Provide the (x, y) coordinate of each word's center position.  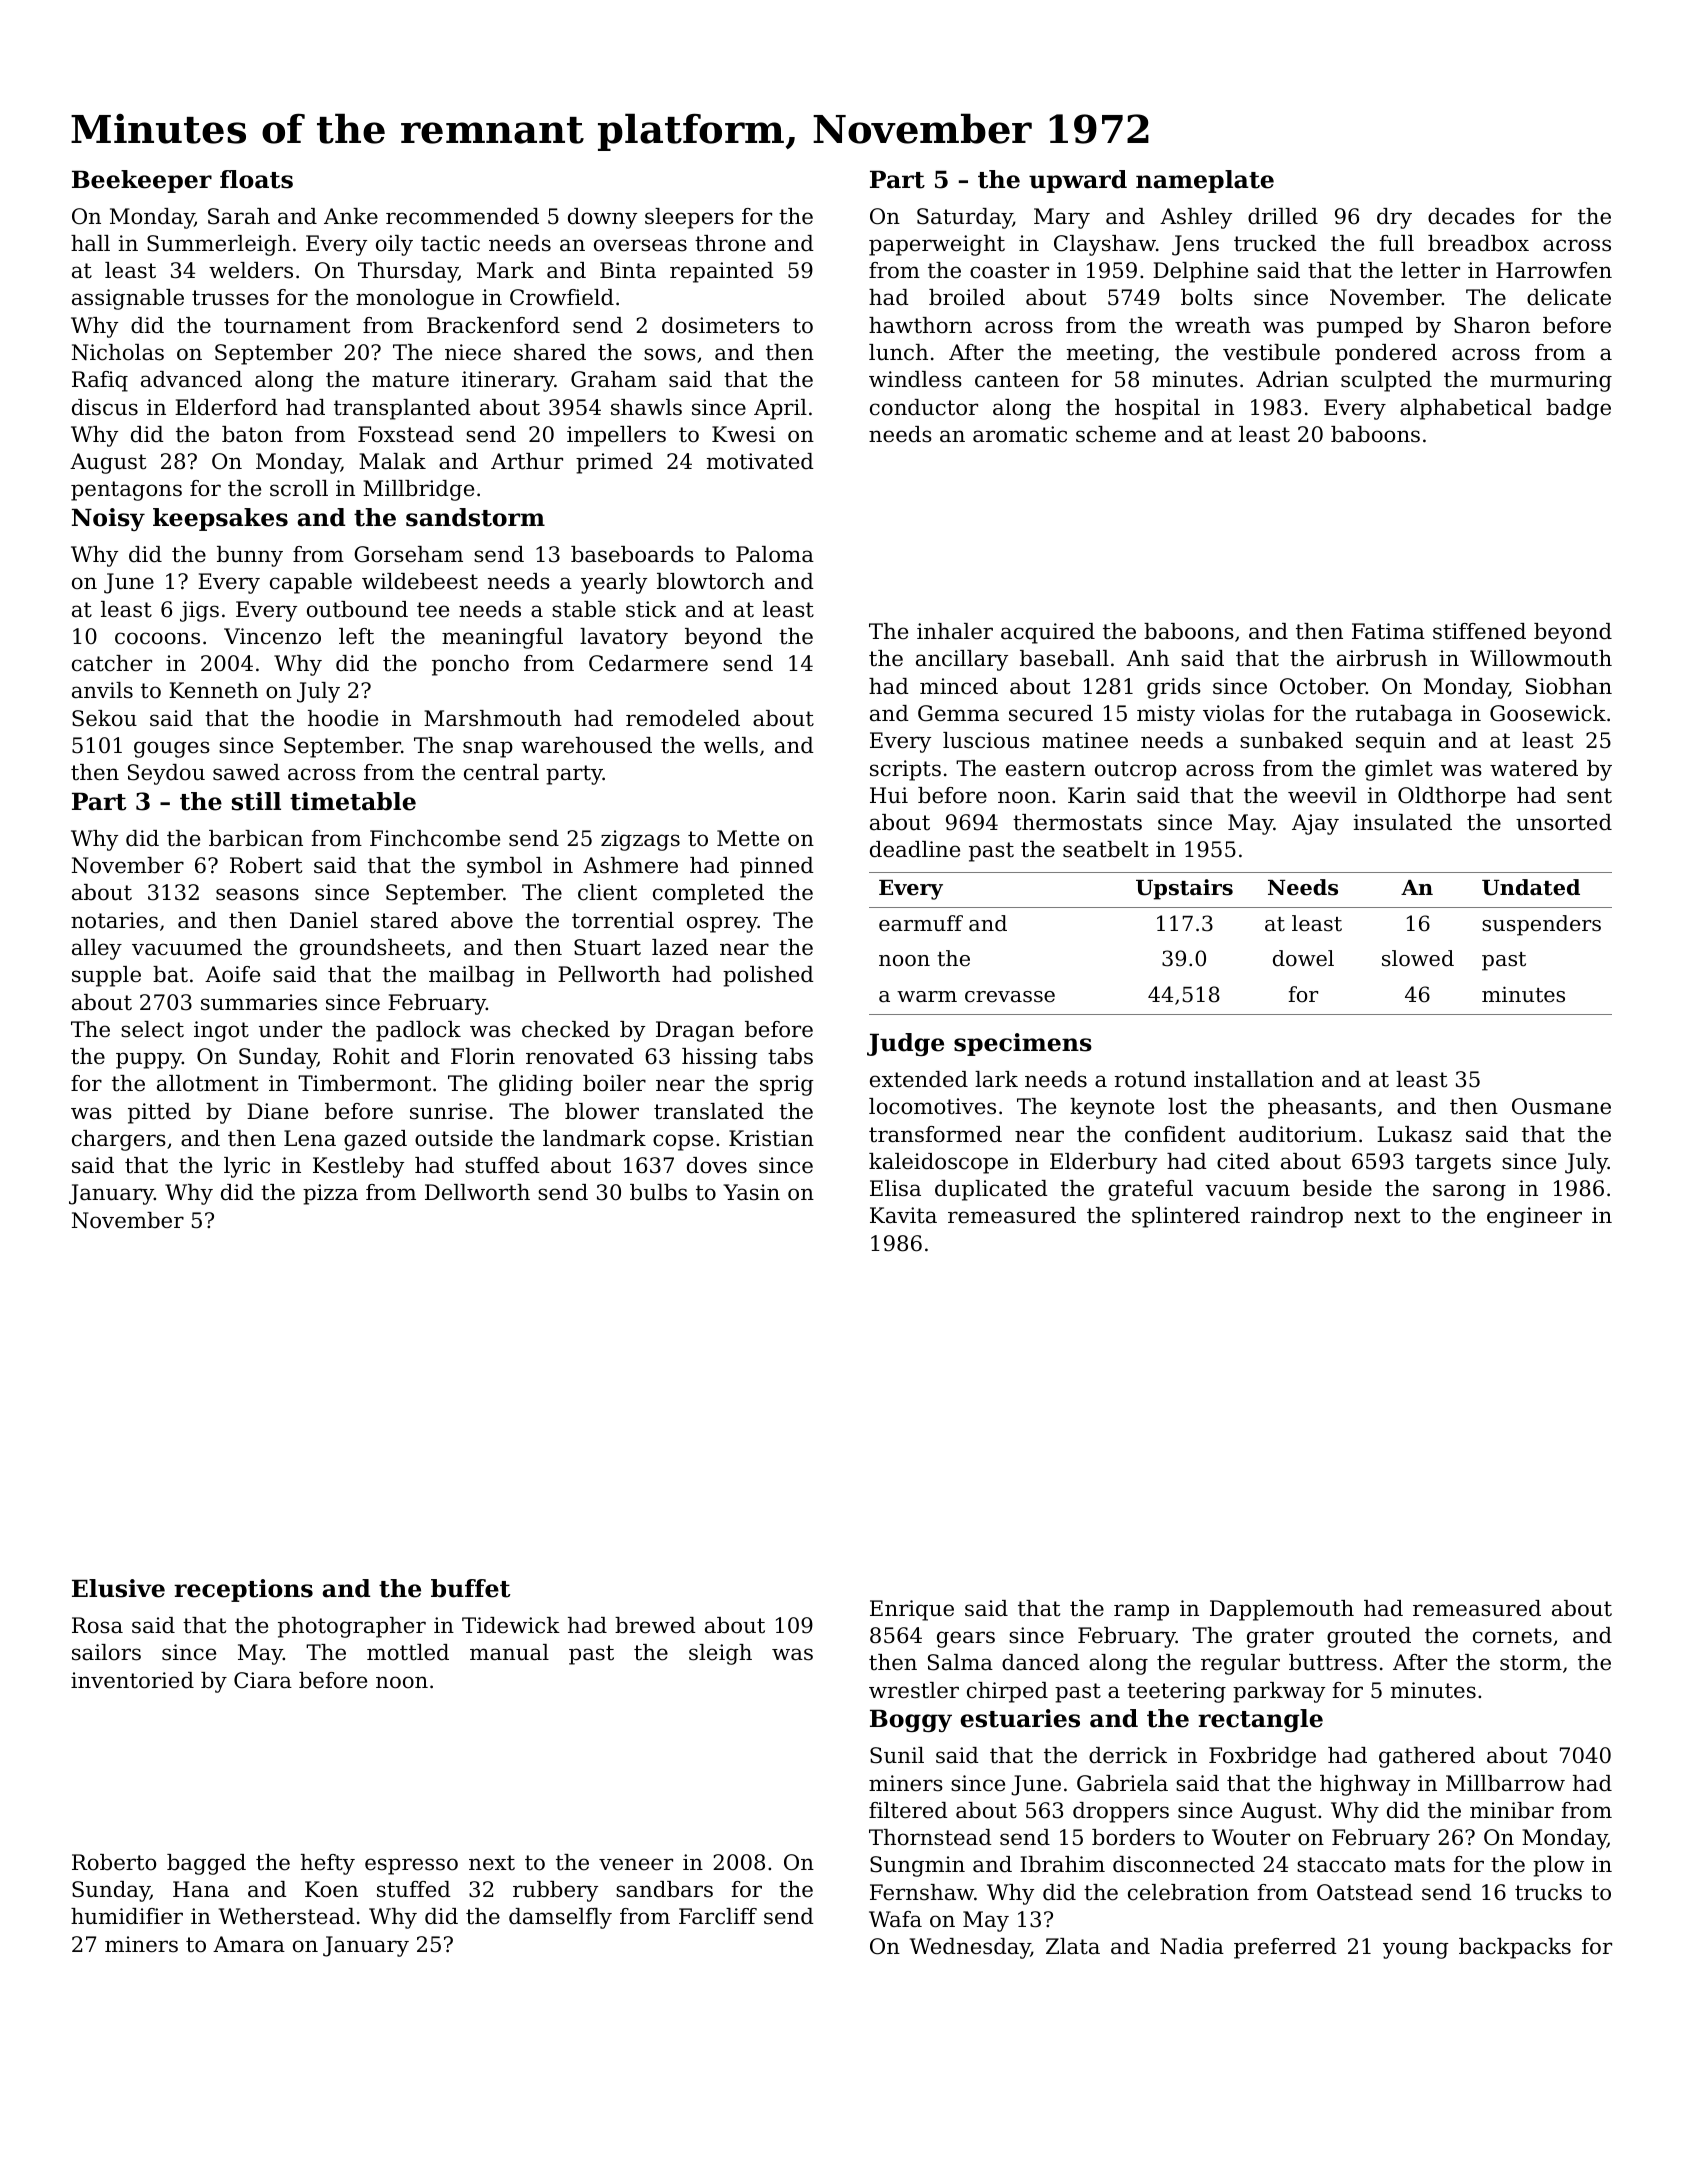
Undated (1531, 887)
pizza (330, 1194)
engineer (1534, 1217)
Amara (249, 1944)
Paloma (775, 554)
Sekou (104, 718)
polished (768, 976)
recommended (462, 216)
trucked (1275, 243)
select (152, 1029)
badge (1578, 409)
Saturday (965, 218)
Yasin (751, 1192)
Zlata (1073, 1946)
